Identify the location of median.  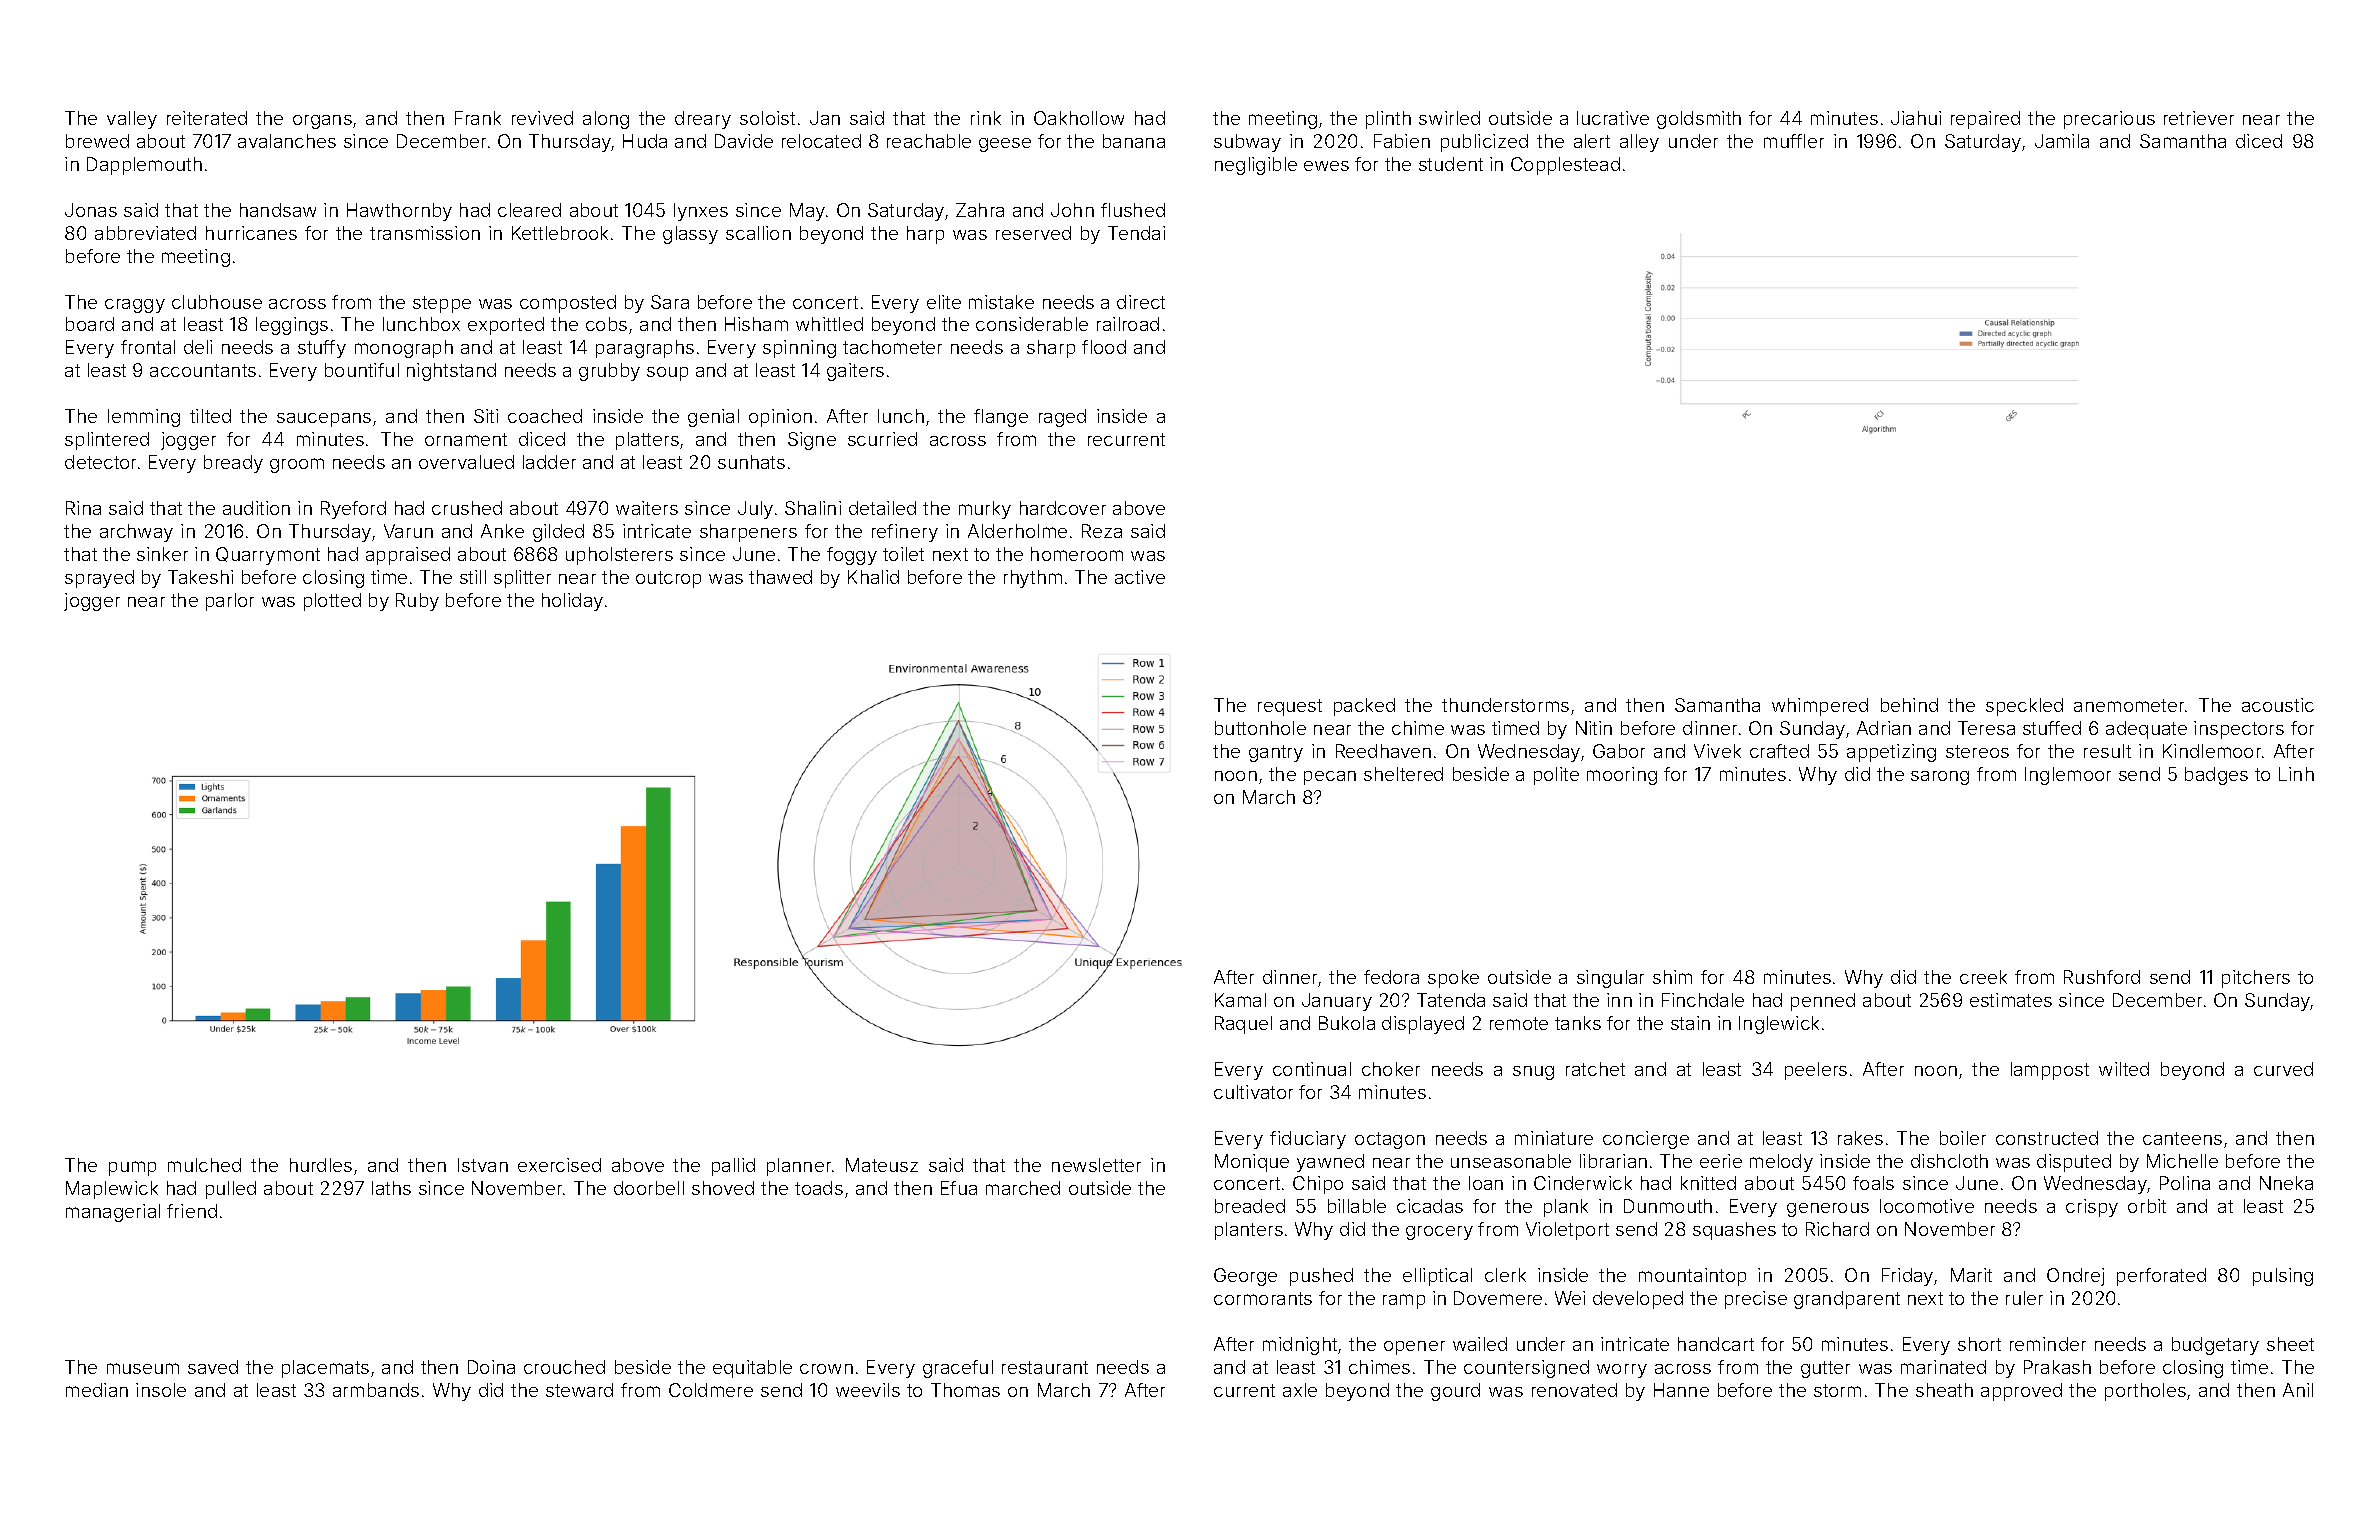
(97, 1390).
